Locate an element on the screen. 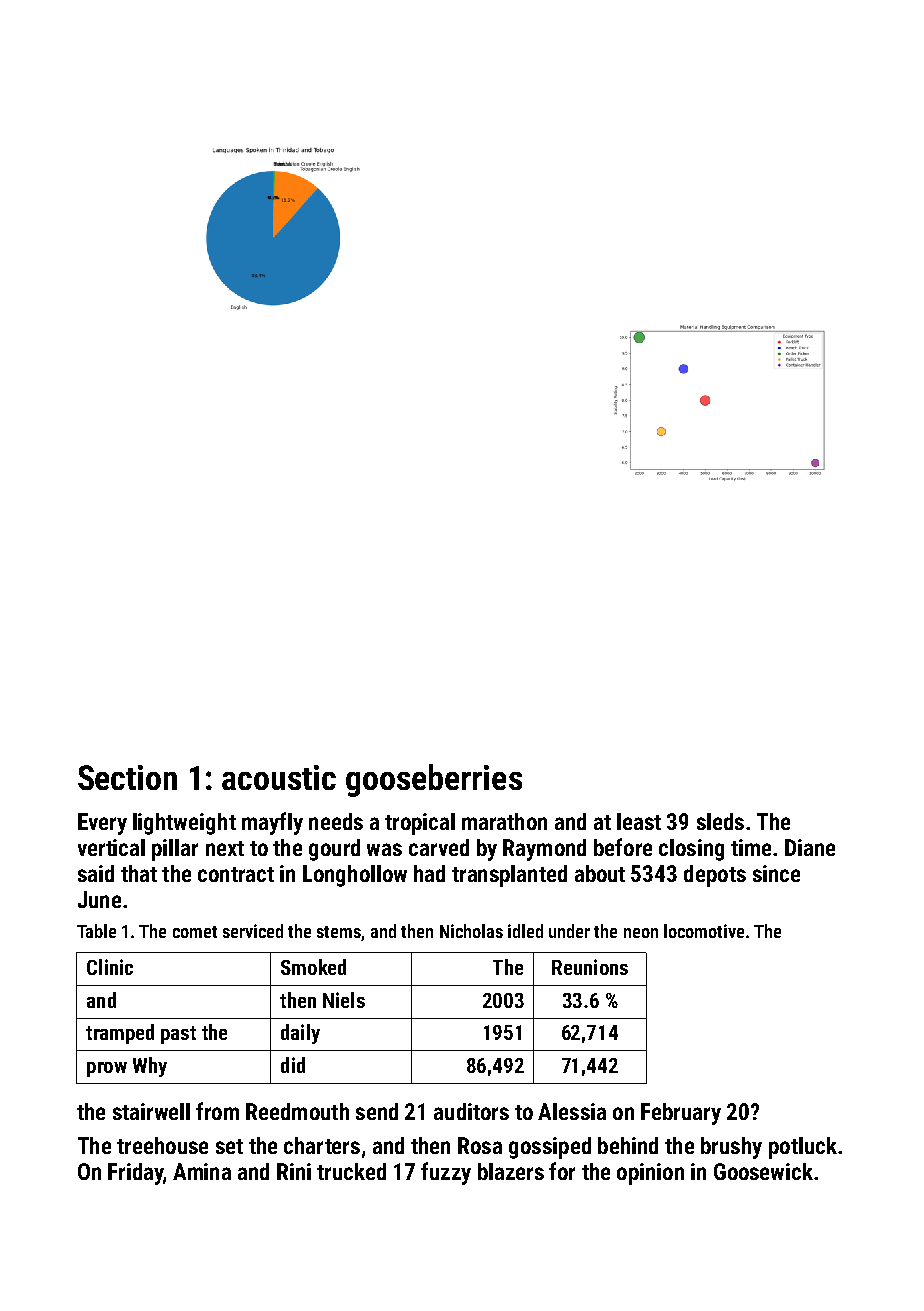  idled is located at coordinates (525, 931).
